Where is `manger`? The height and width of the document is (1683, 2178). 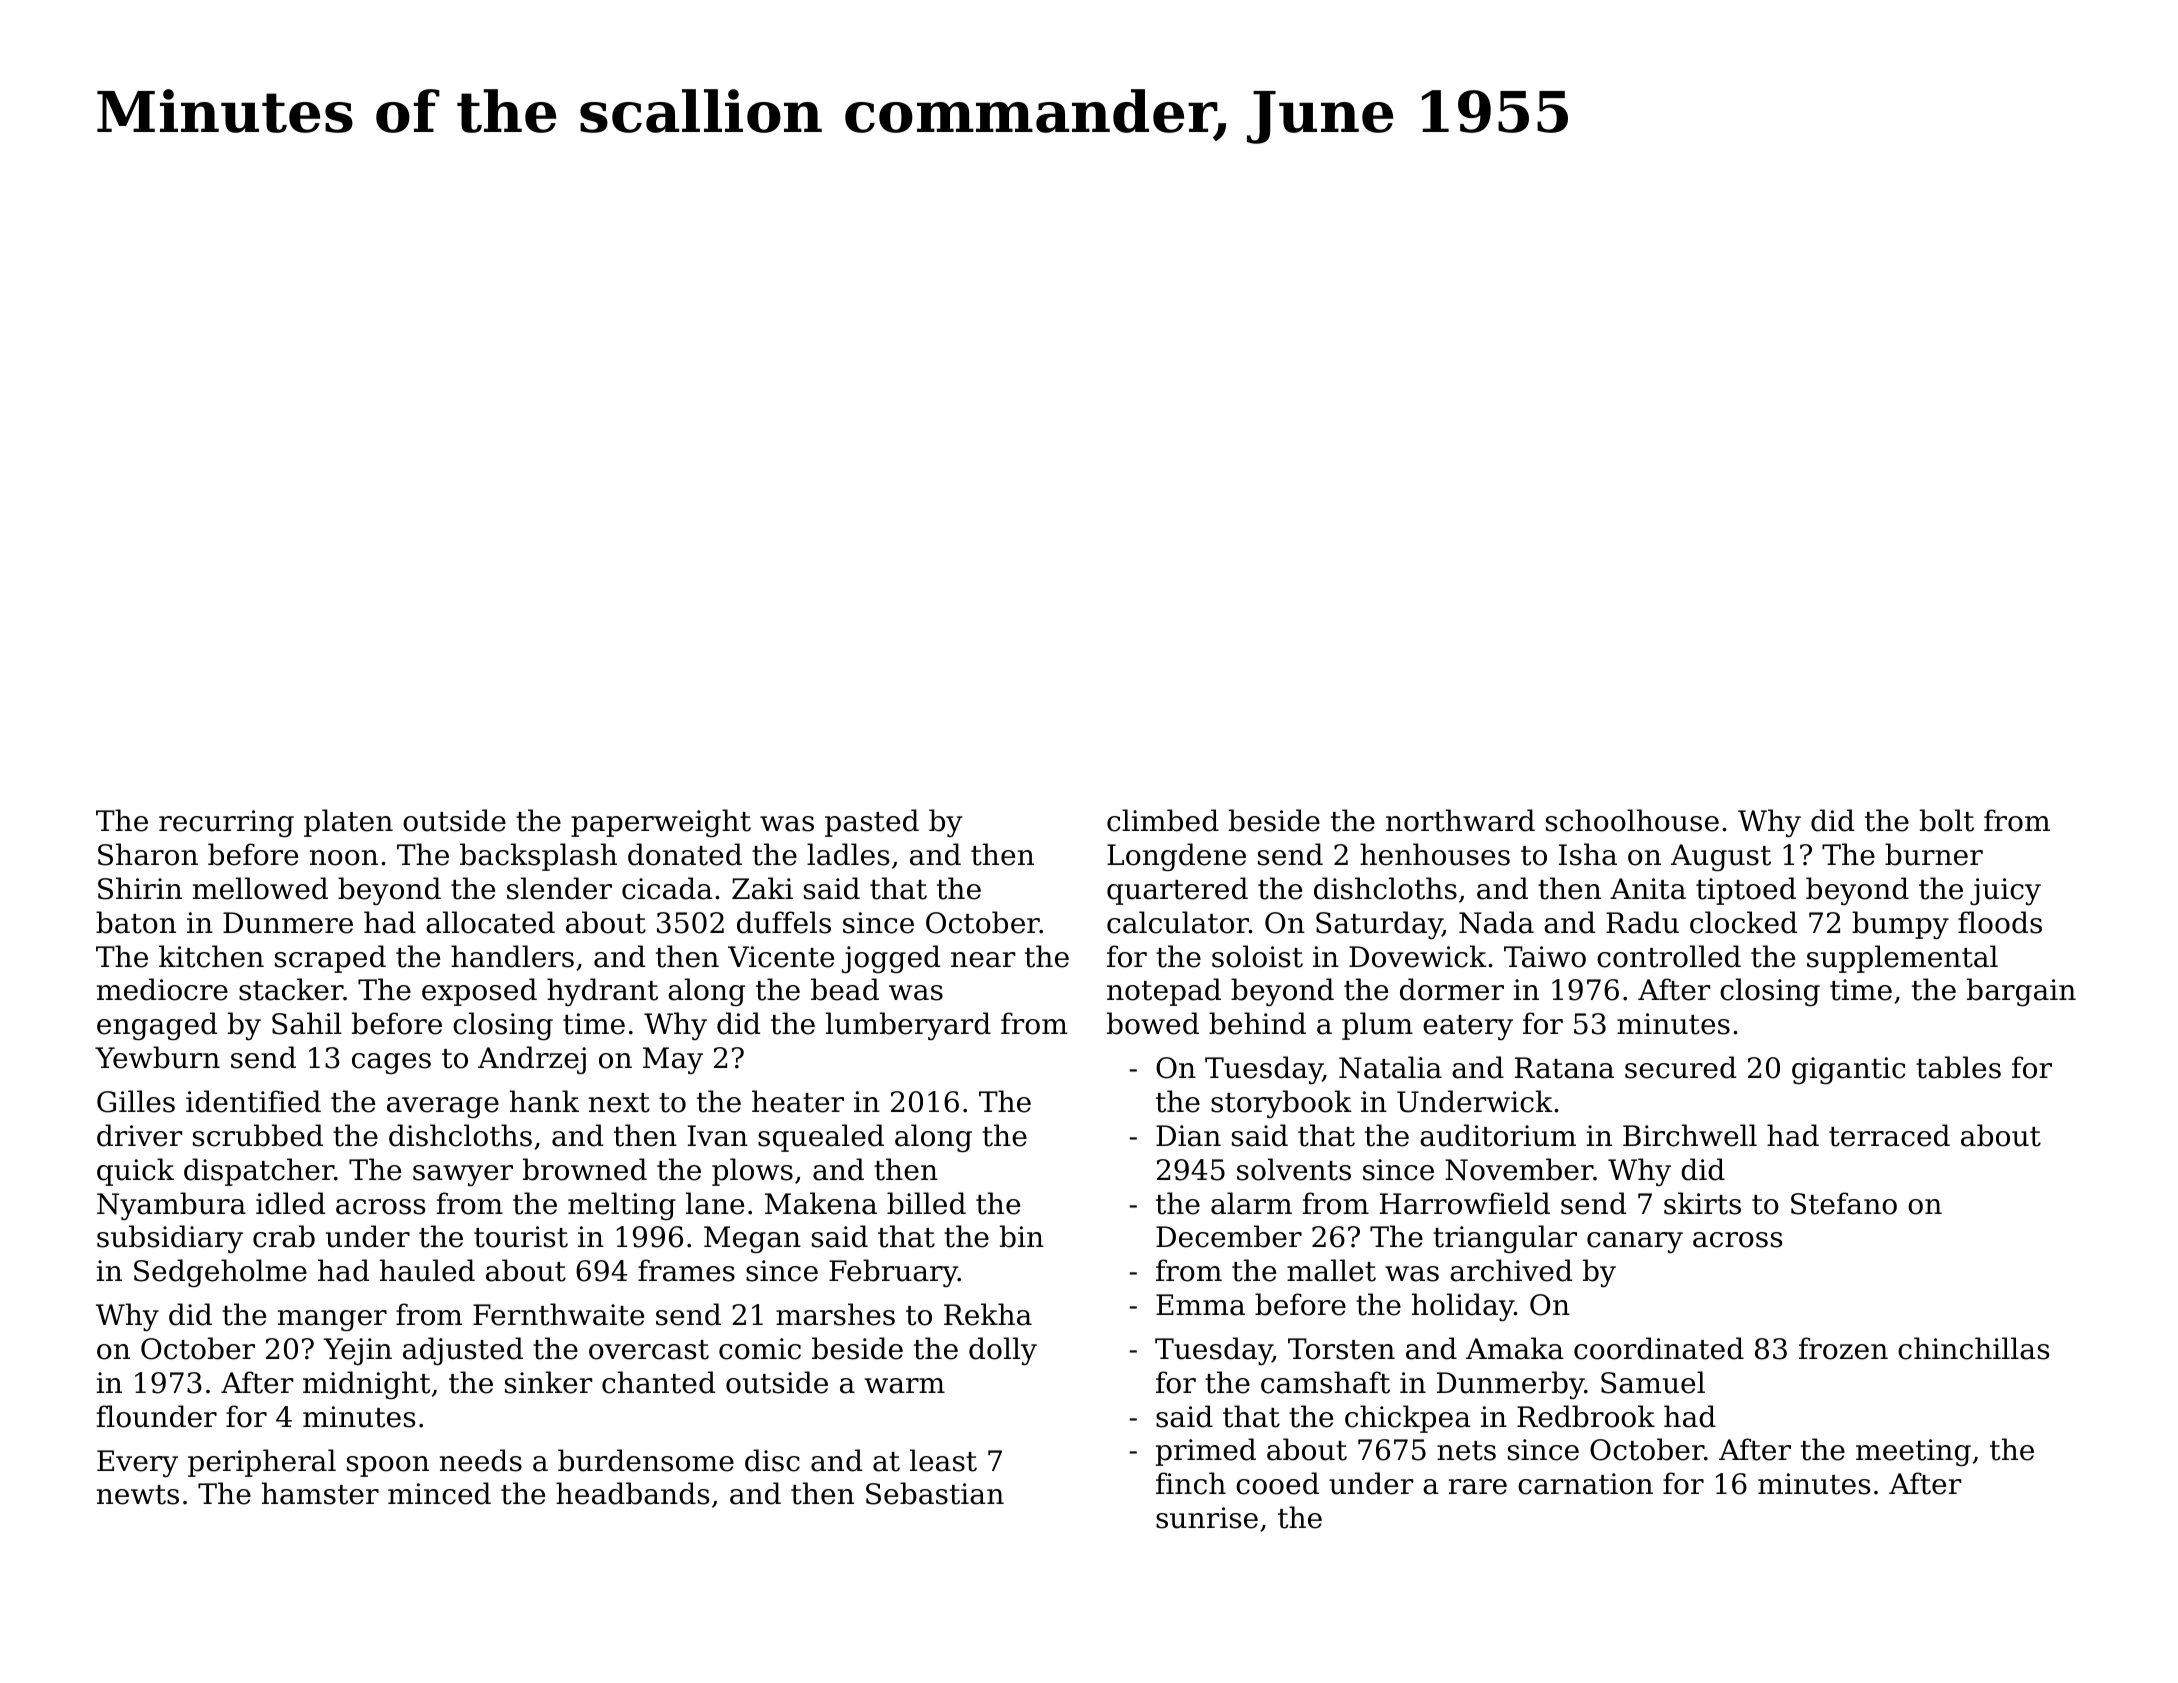 manger is located at coordinates (332, 1321).
